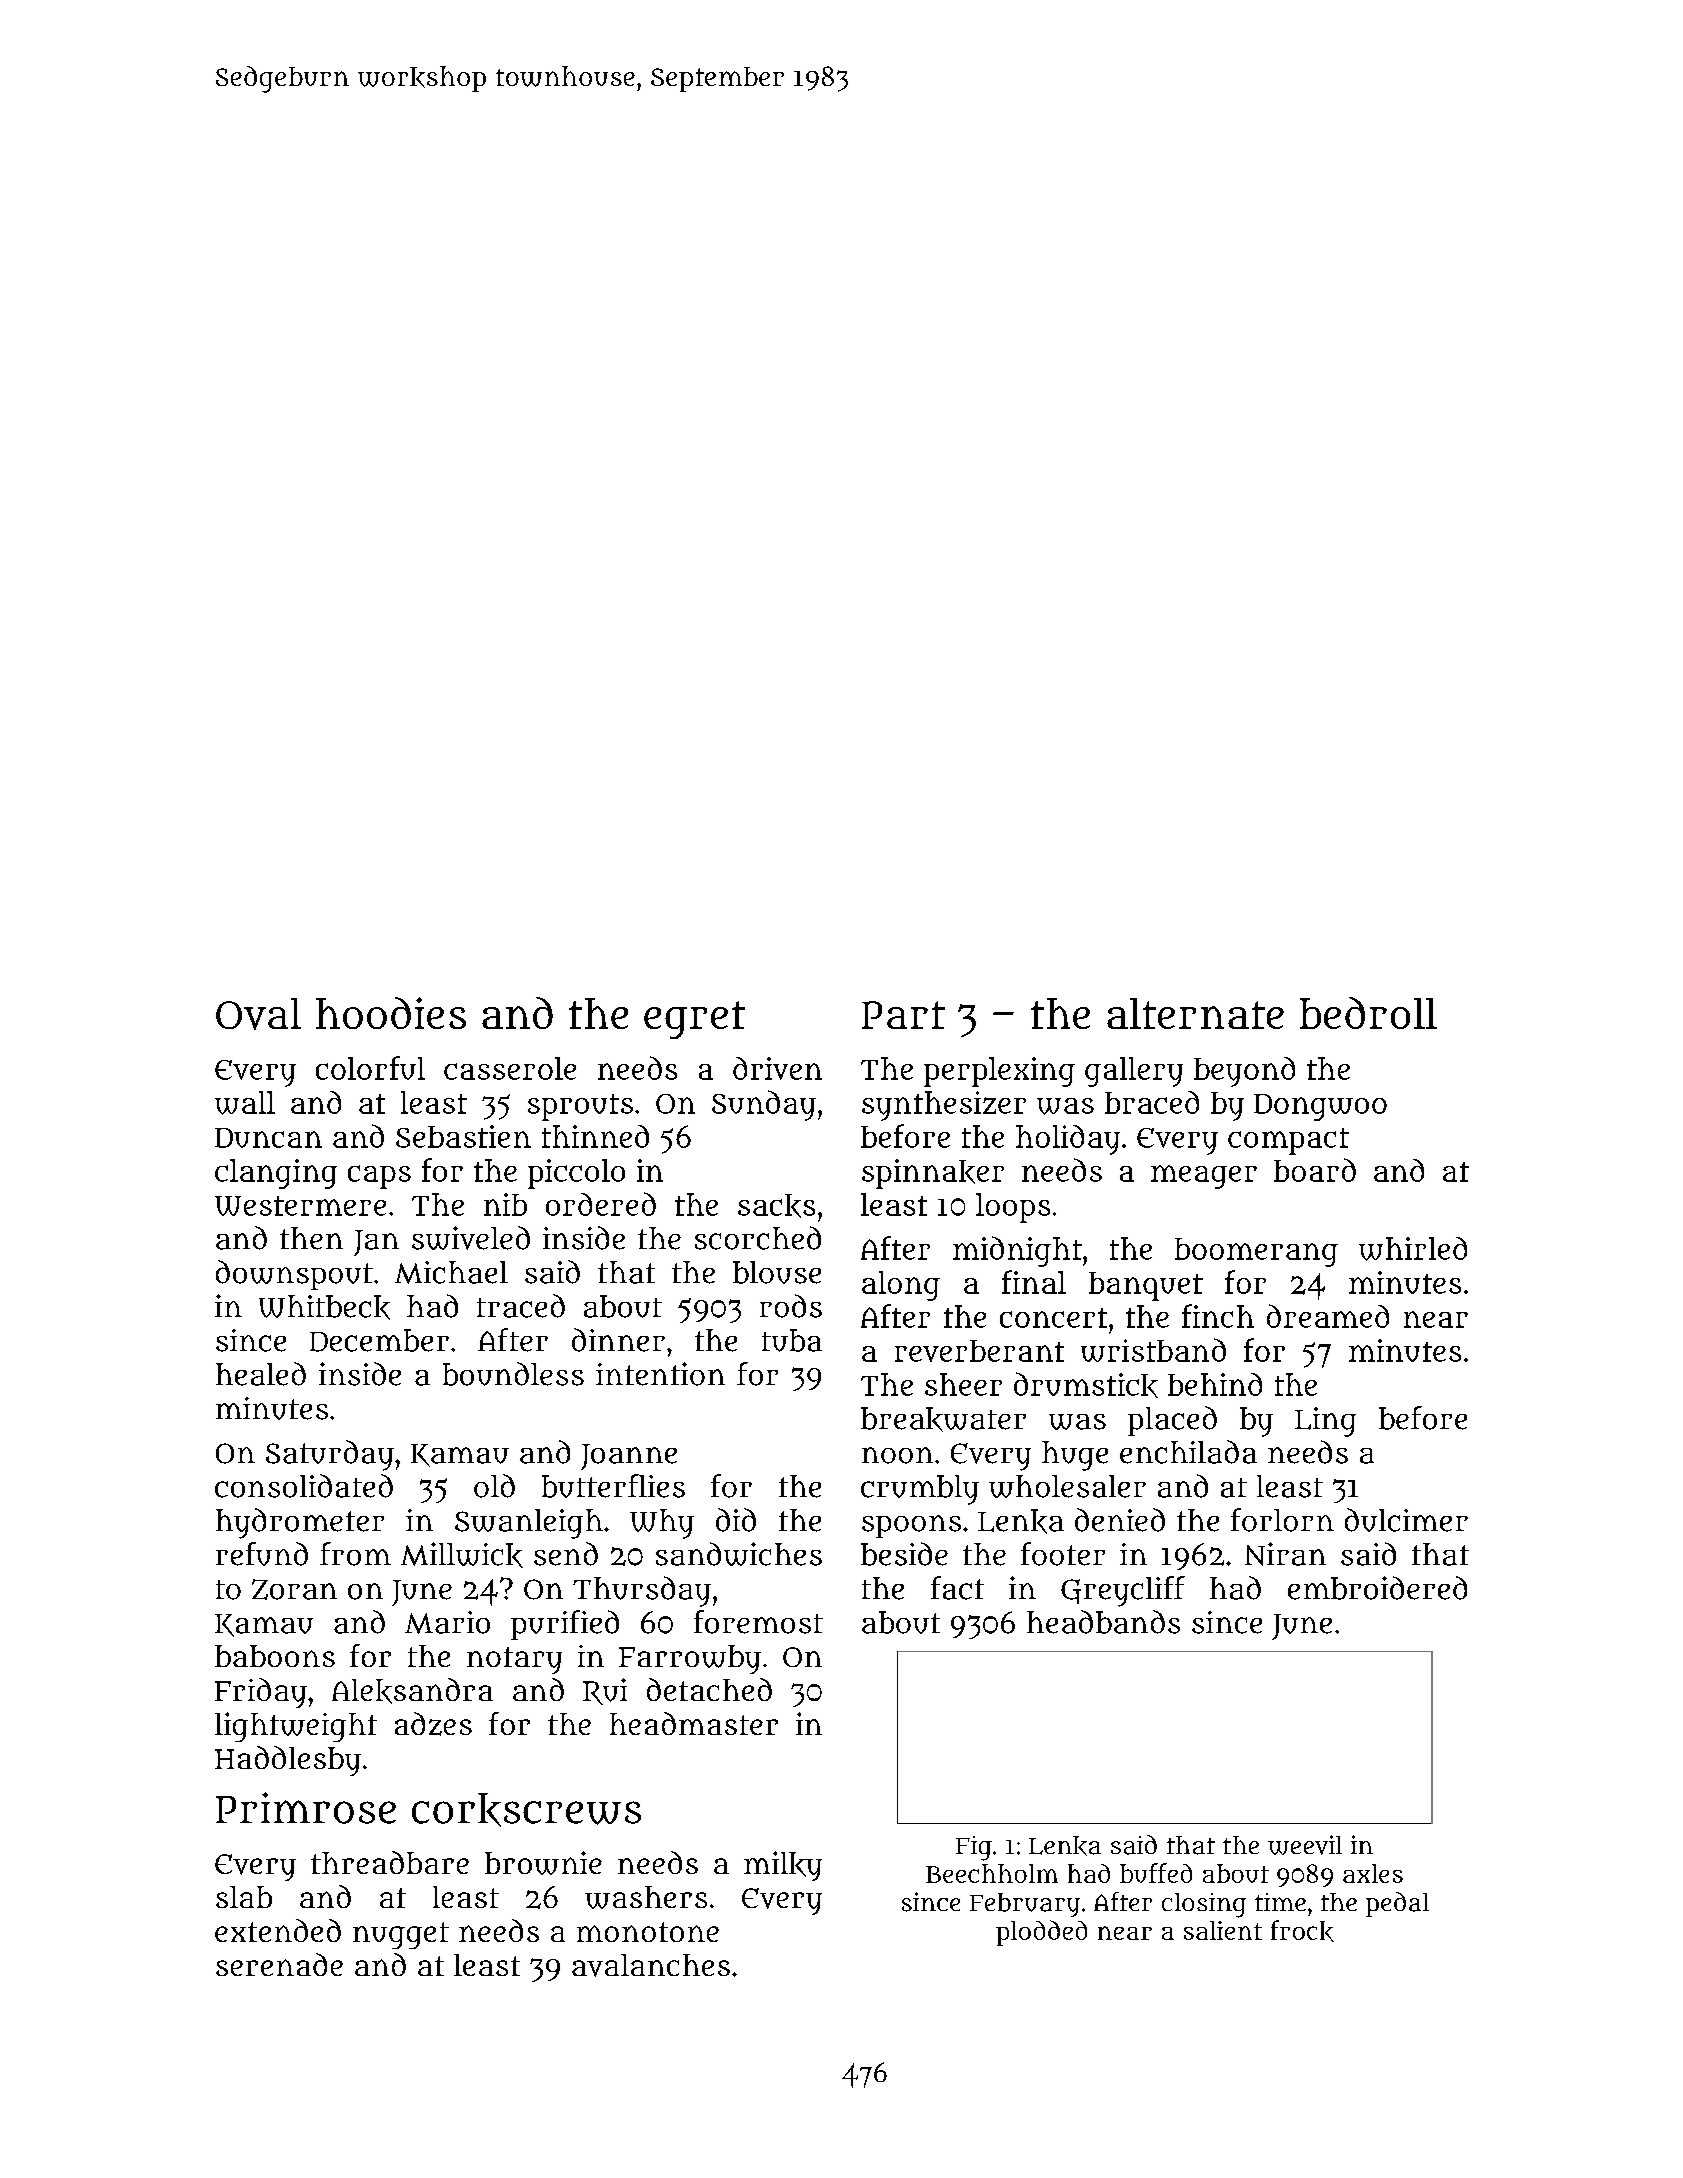 The width and height of the screenshot is (1683, 2178). What do you see at coordinates (513, 1374) in the screenshot?
I see `boundless` at bounding box center [513, 1374].
